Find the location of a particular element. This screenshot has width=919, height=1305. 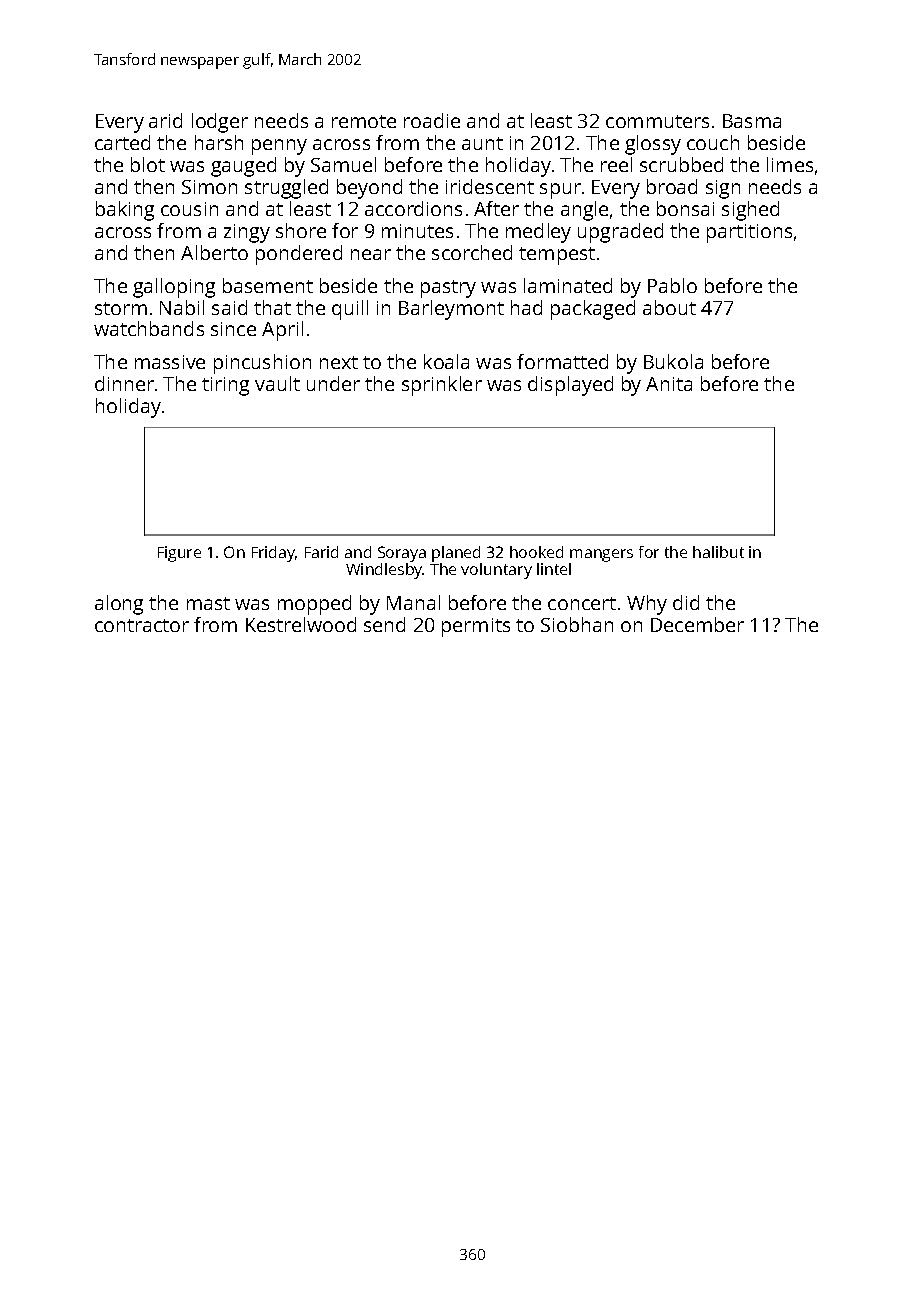

sighed is located at coordinates (750, 211).
